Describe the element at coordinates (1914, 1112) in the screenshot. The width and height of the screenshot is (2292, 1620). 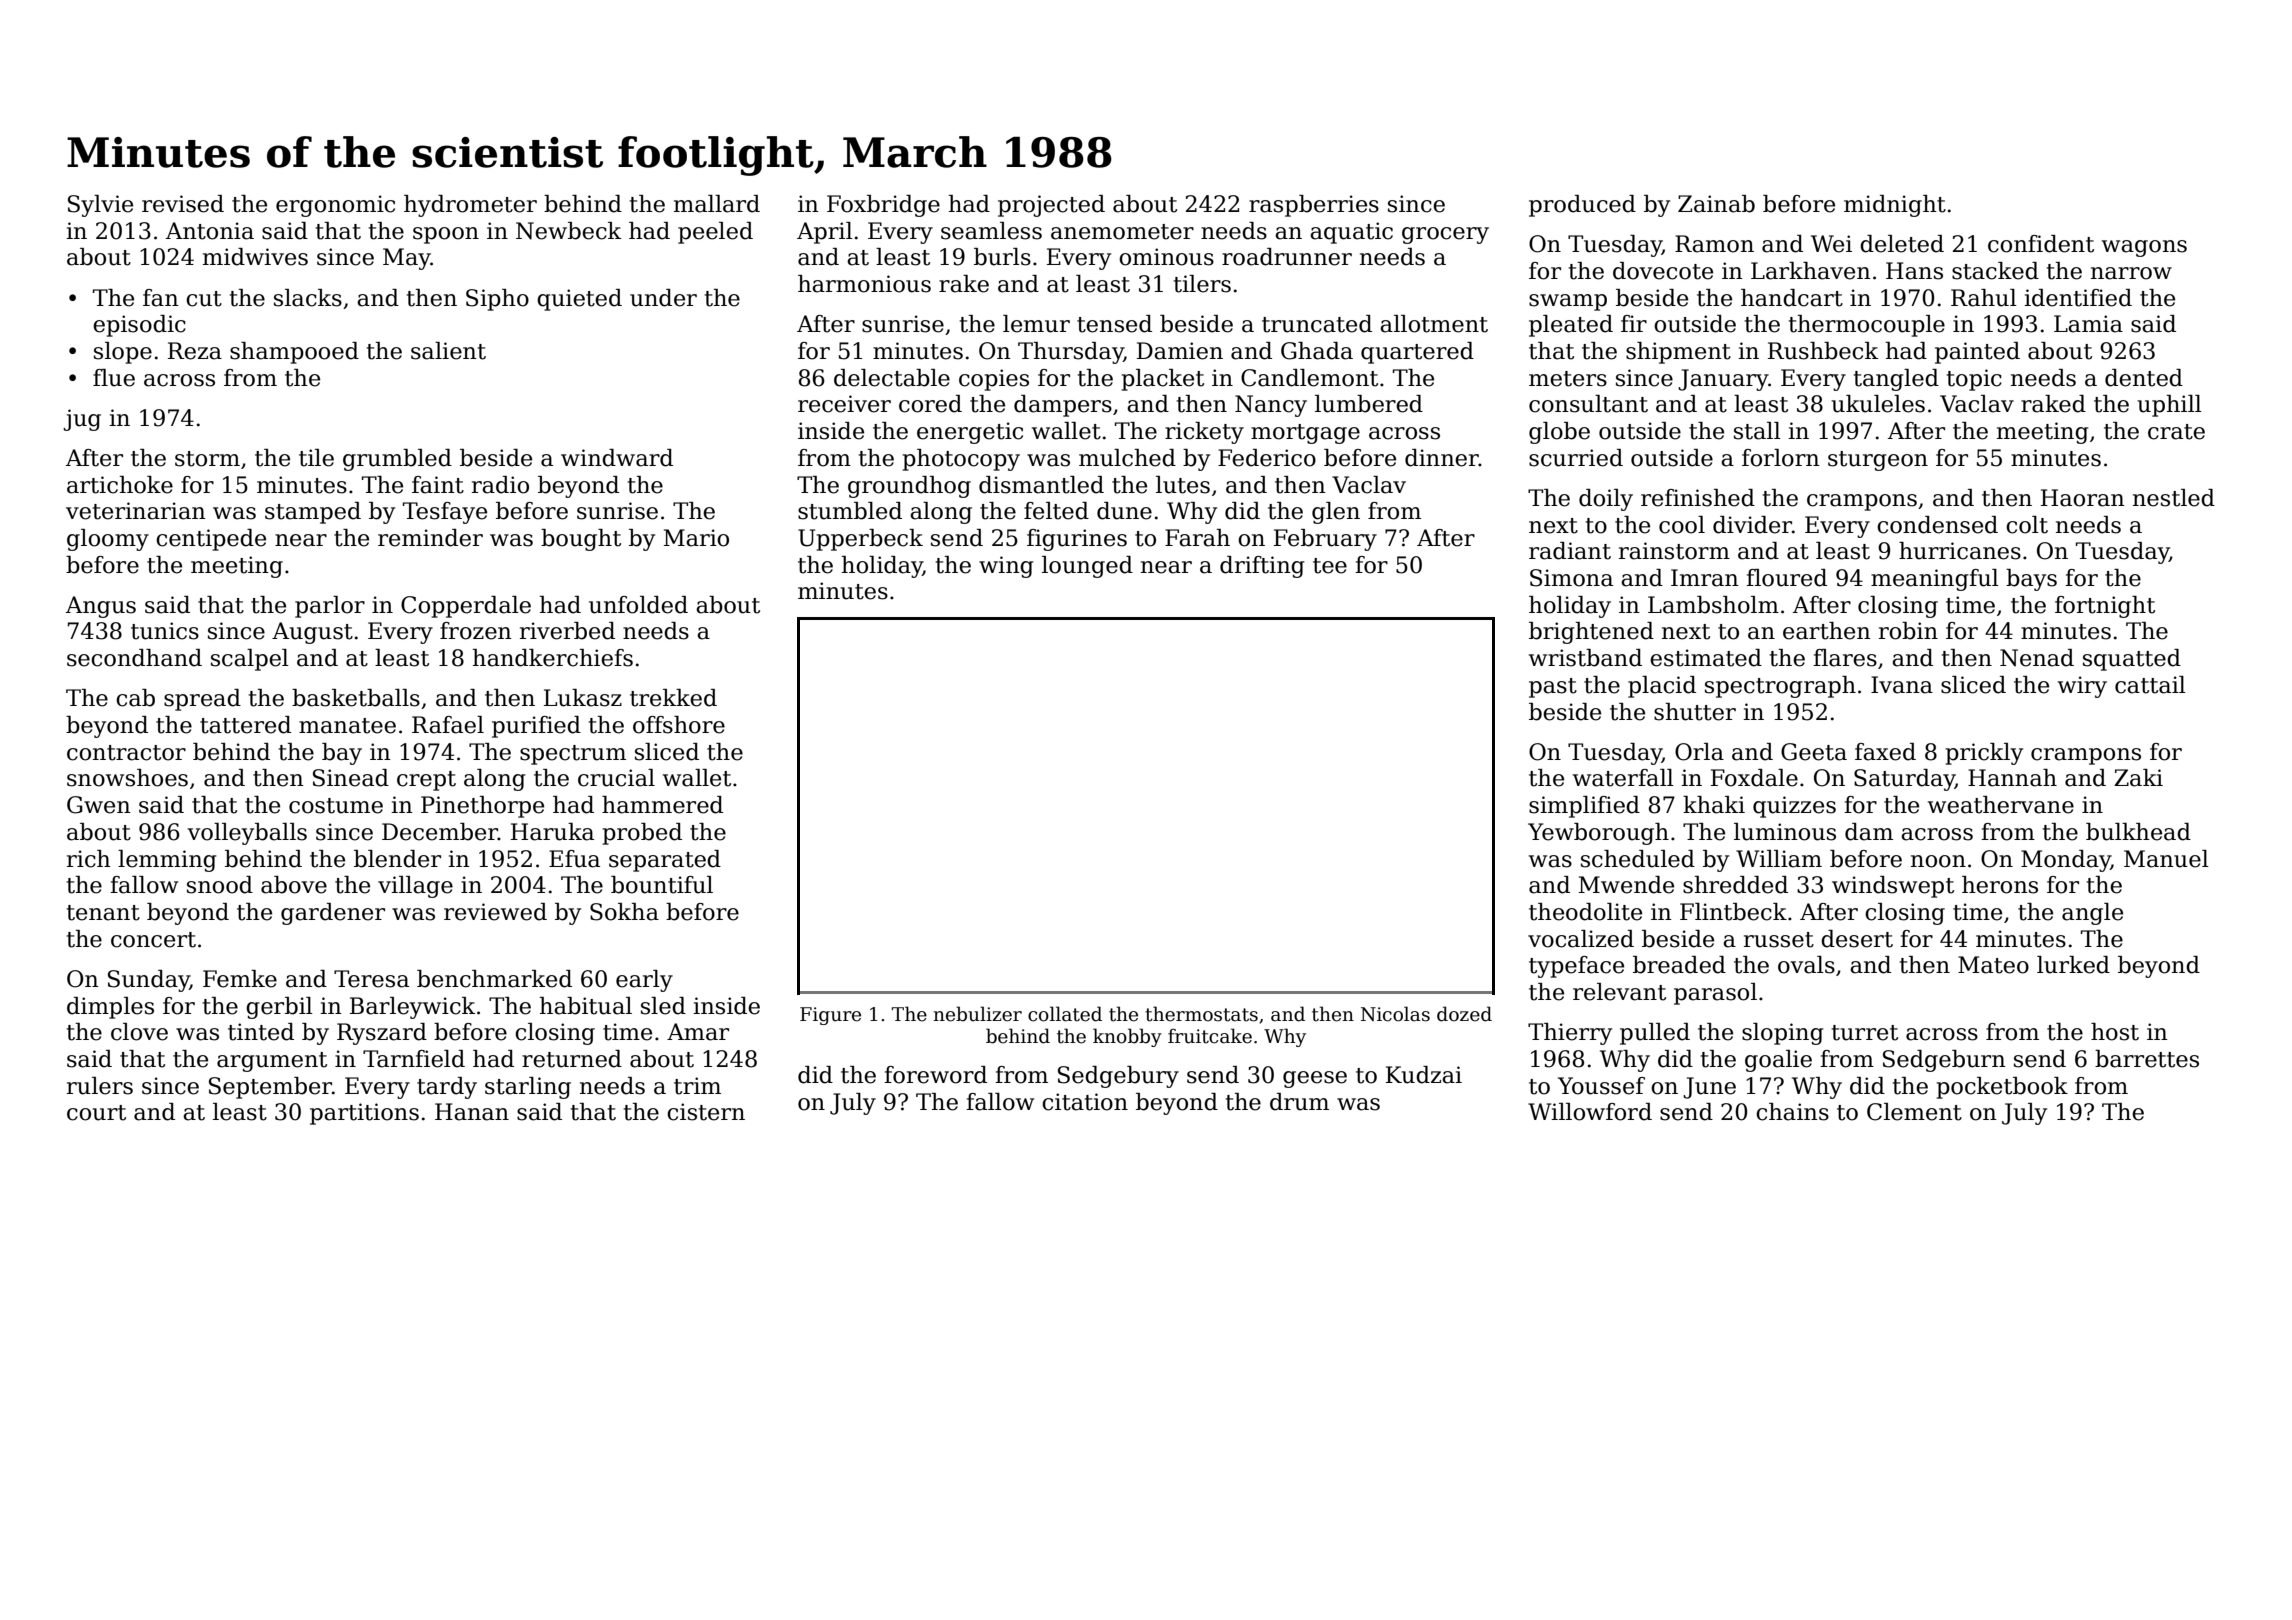
I see `Clement` at that location.
